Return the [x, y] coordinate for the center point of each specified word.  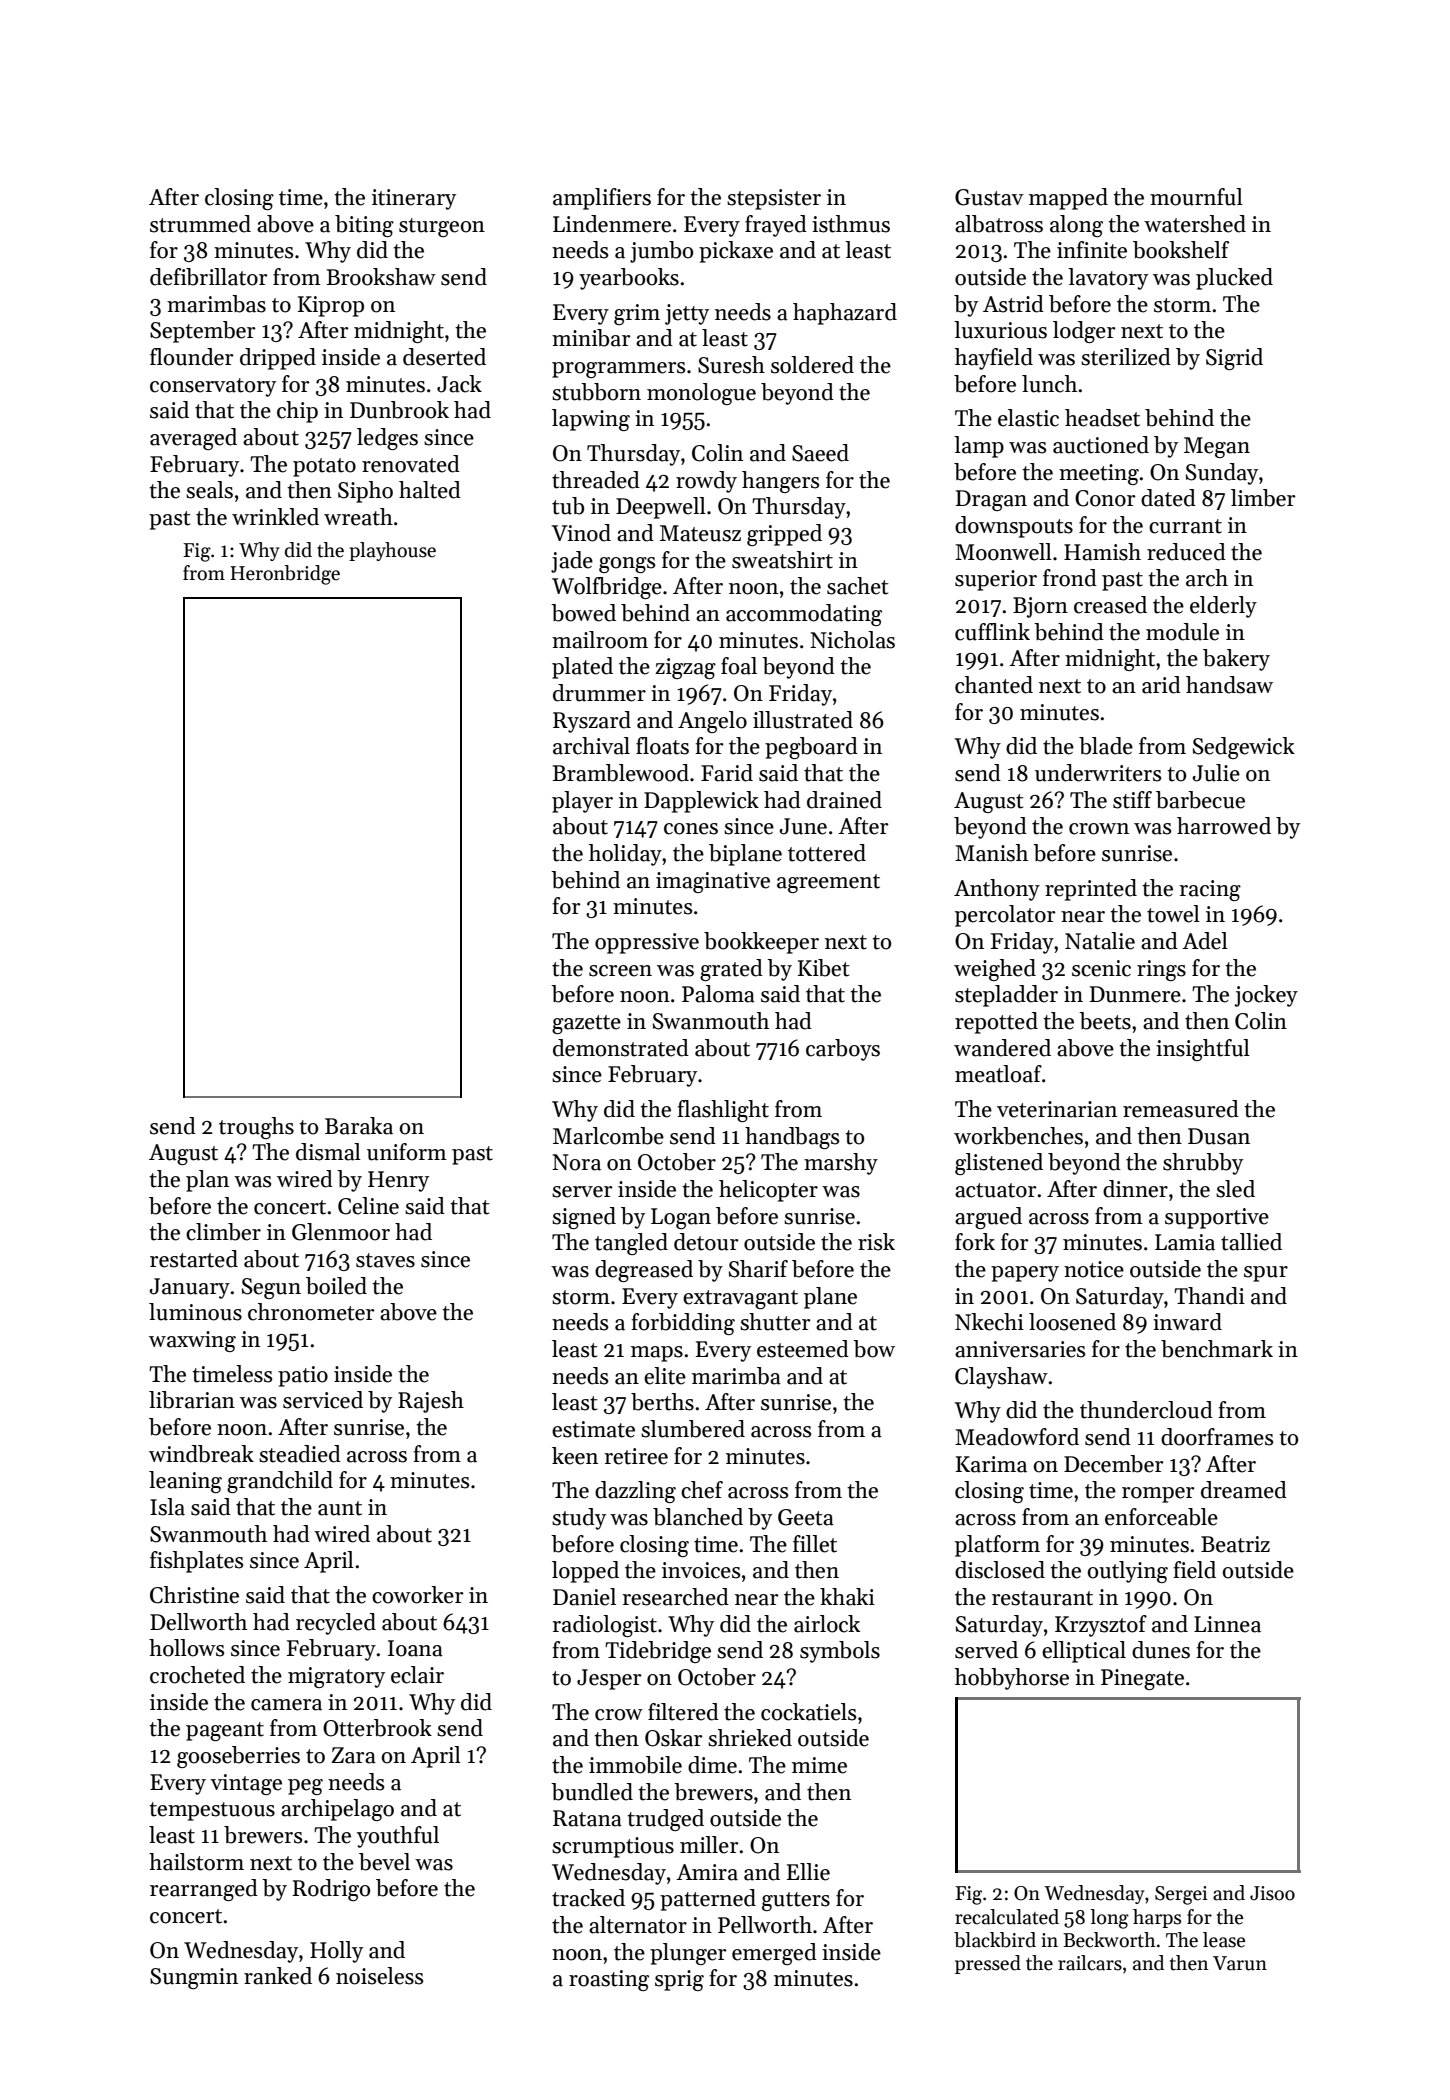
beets [1105, 1021]
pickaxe [736, 252]
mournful [1196, 197]
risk [876, 1242]
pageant [225, 1731]
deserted [444, 357]
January [190, 1288]
